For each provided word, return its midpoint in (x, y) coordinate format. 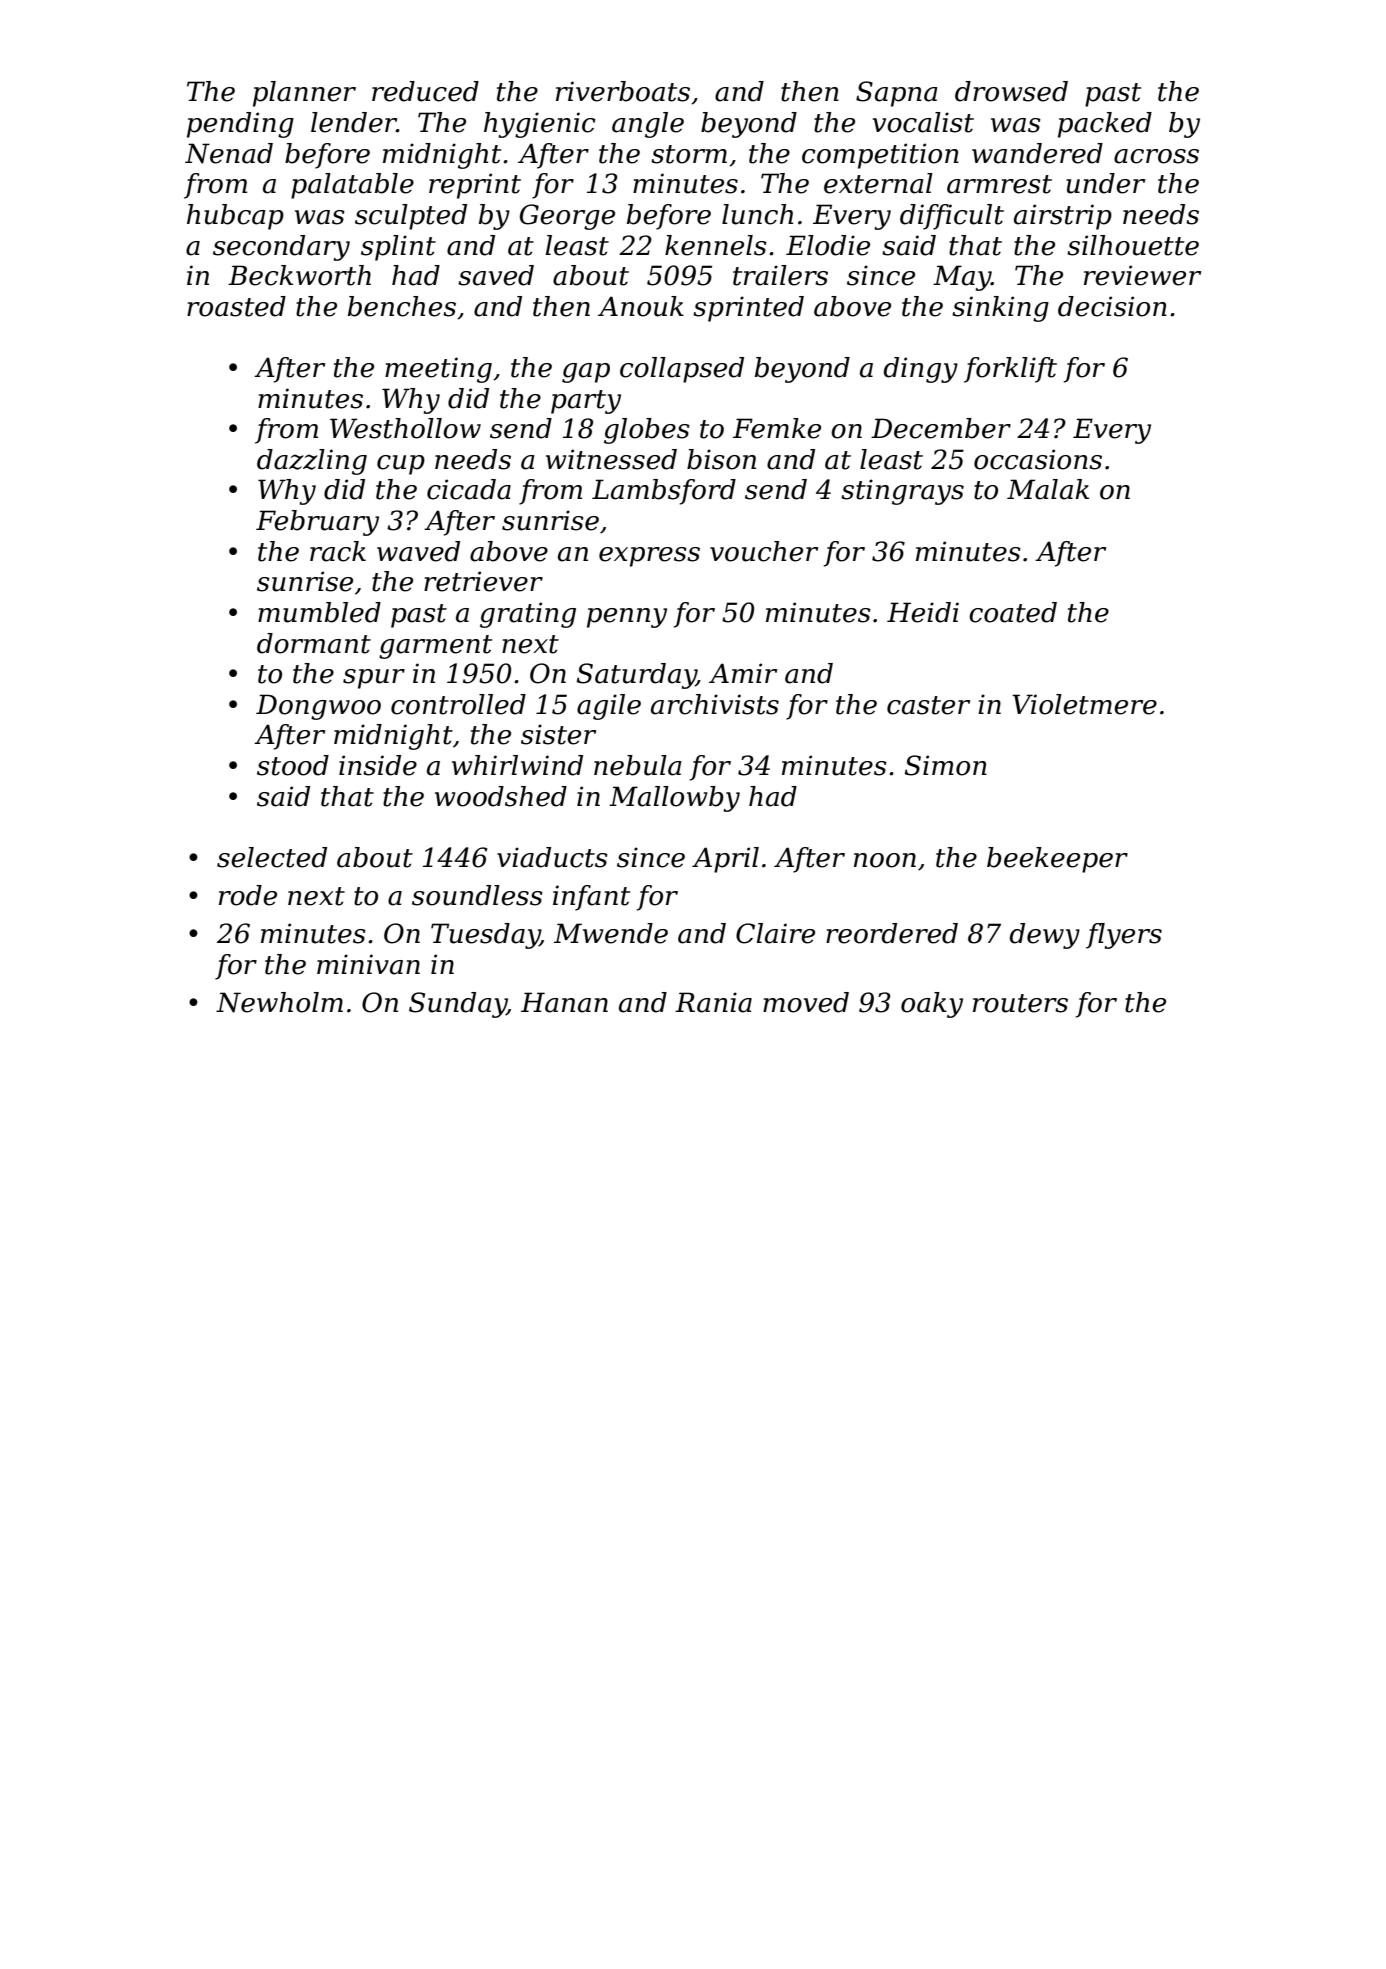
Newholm (279, 1002)
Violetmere (1084, 704)
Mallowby (674, 799)
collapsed (682, 370)
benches (402, 306)
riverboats (623, 91)
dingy (921, 370)
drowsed (1011, 91)
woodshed (501, 796)
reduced (425, 91)
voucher (764, 551)
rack (338, 551)
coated (1013, 612)
